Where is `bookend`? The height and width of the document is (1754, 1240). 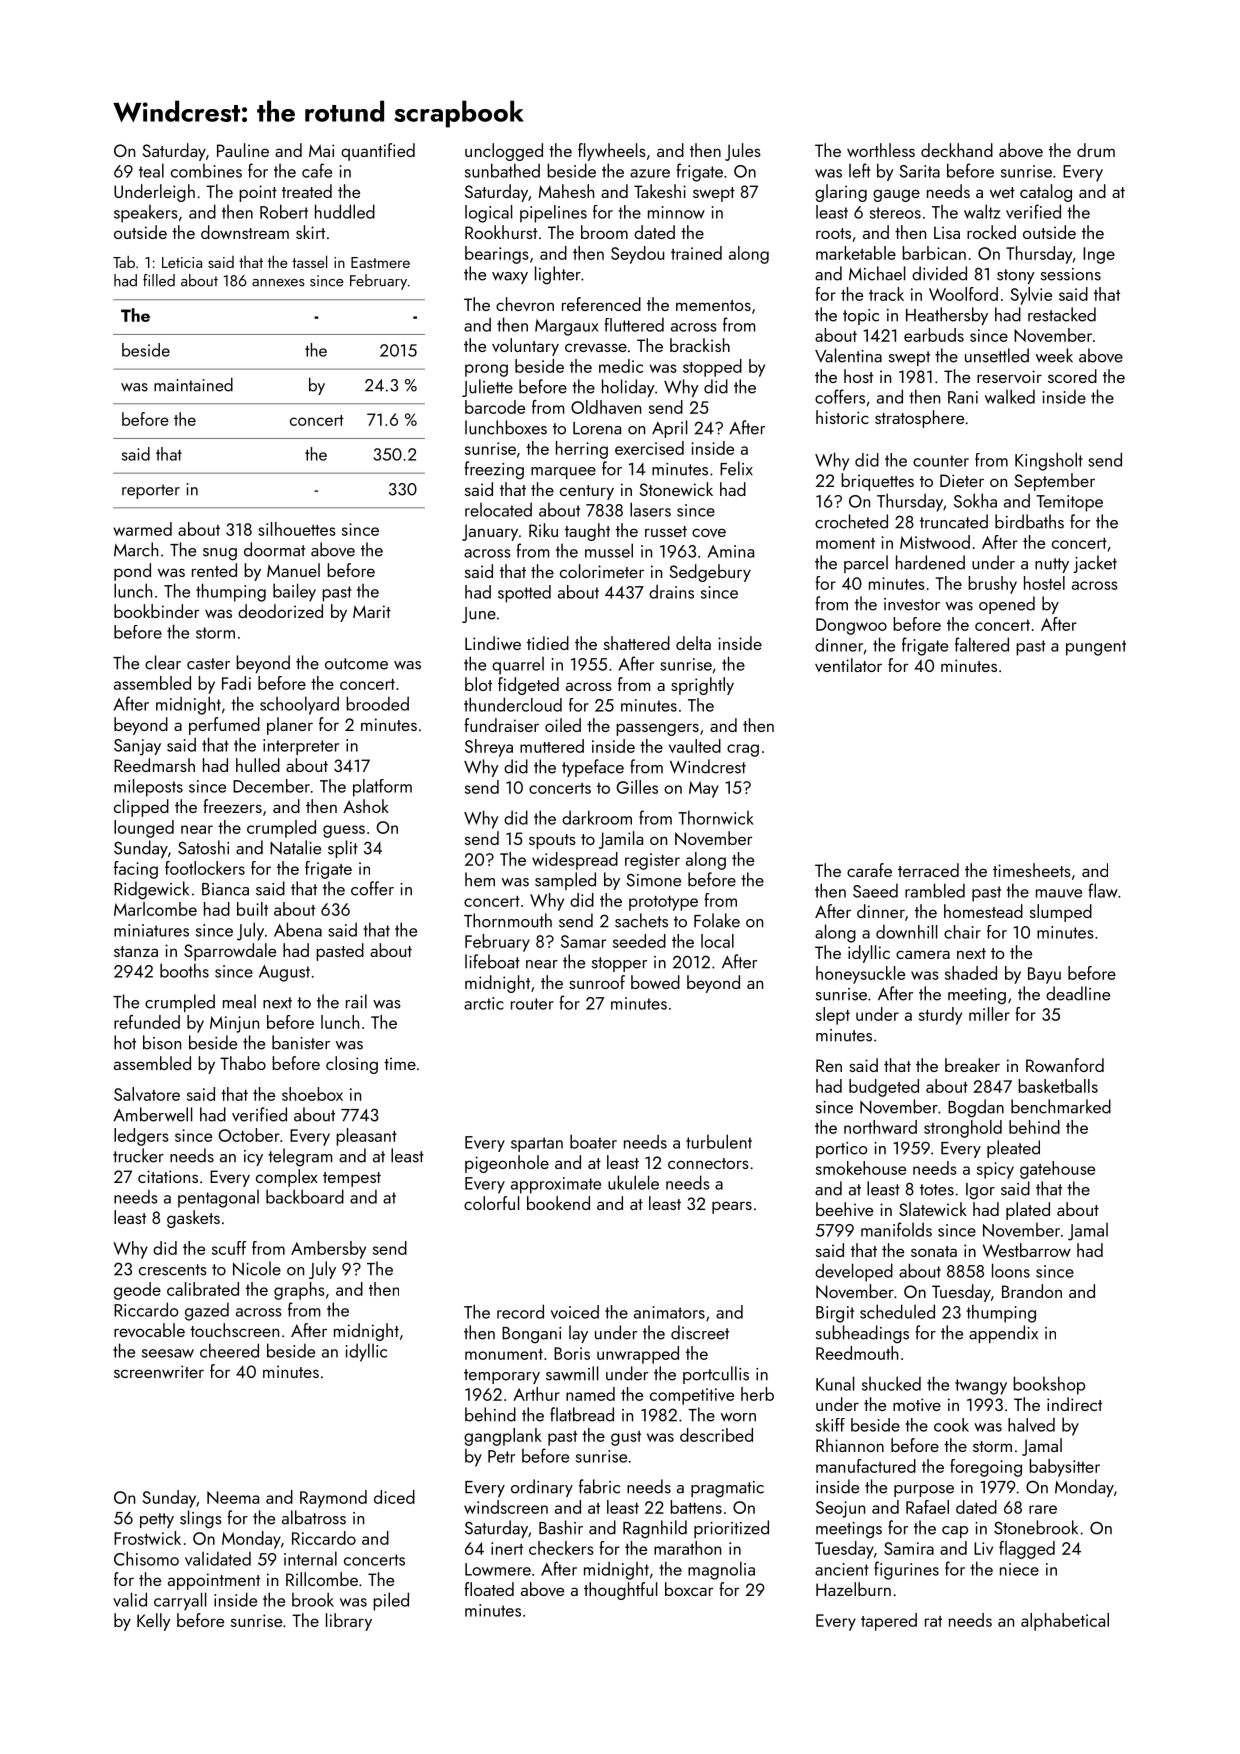
bookend is located at coordinates (558, 1203).
